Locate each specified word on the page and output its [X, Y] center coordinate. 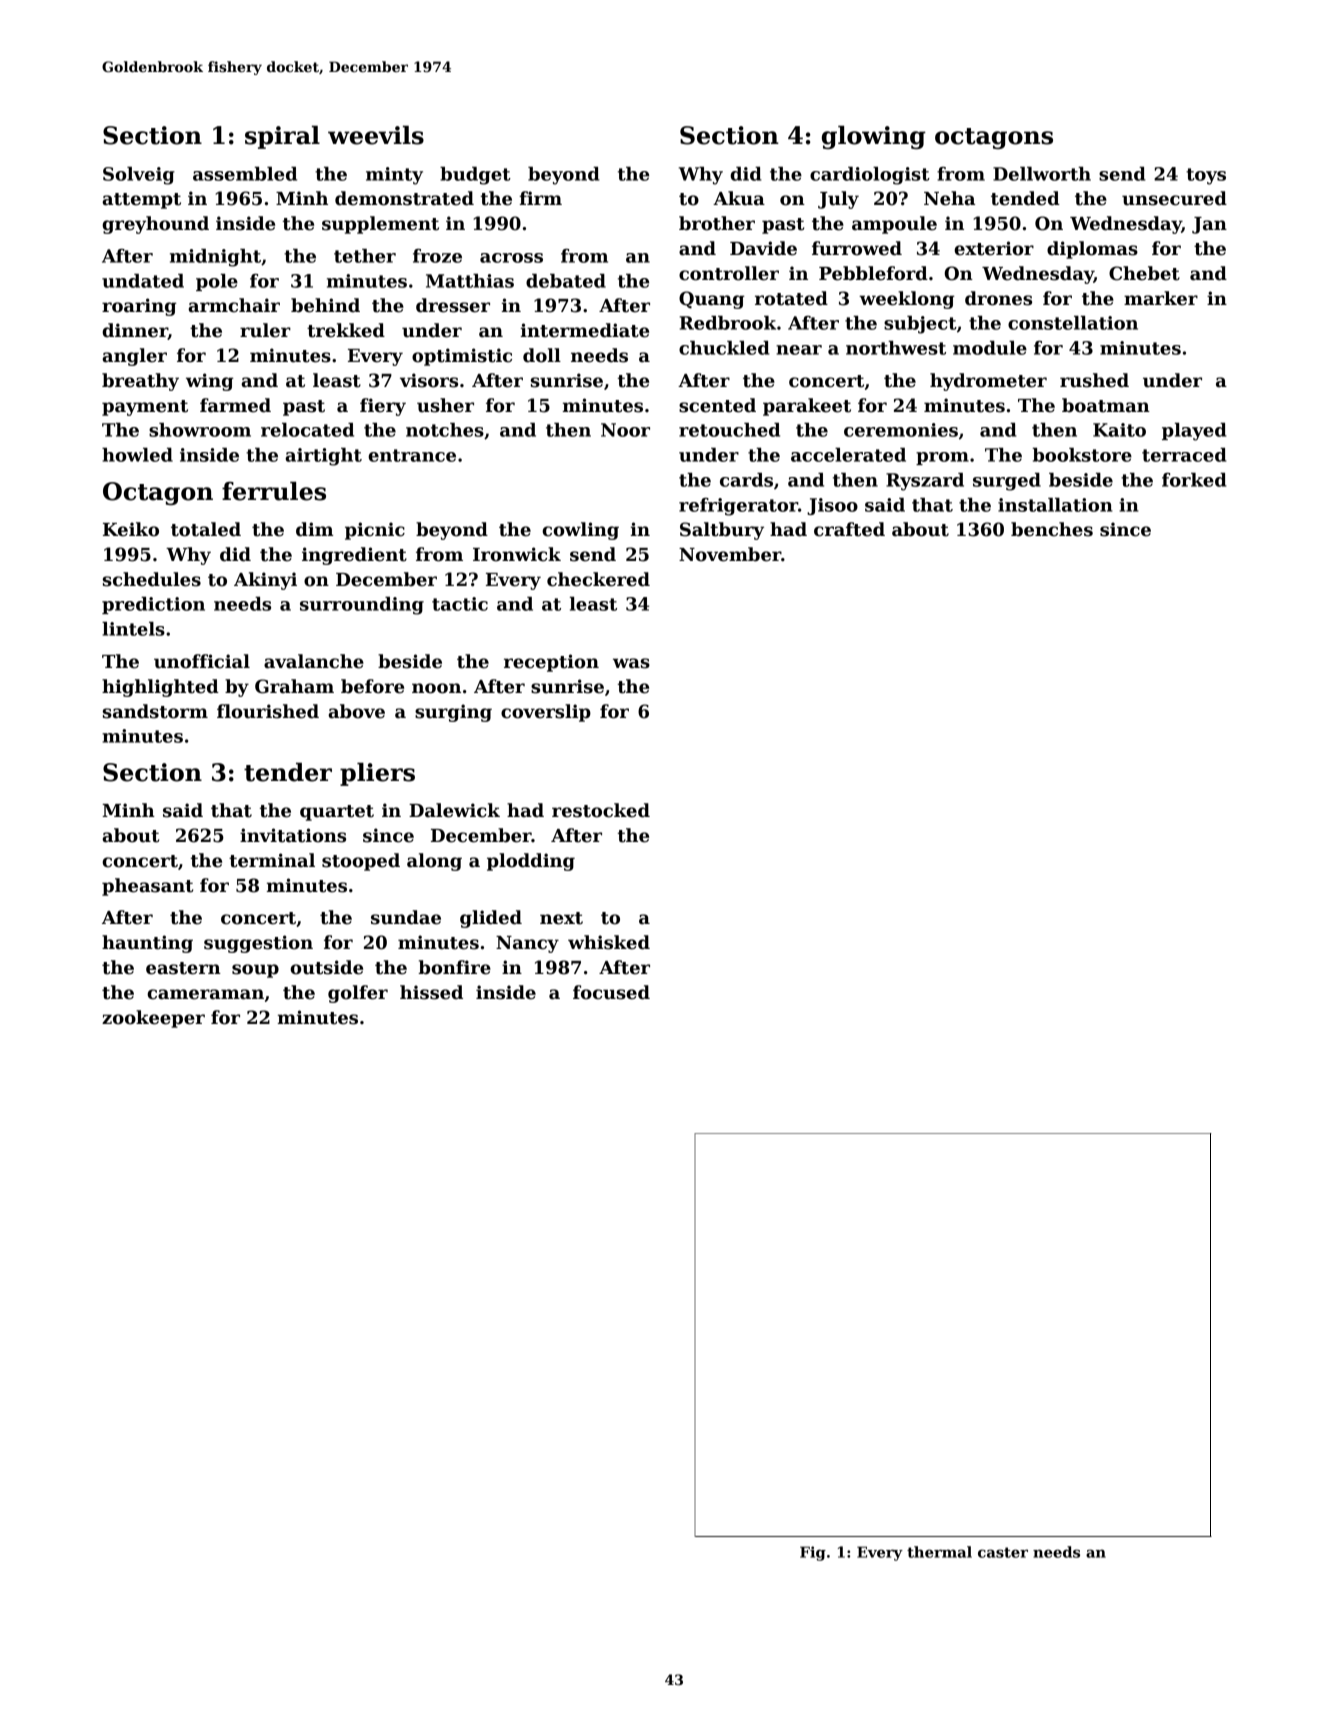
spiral [282, 137]
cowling [580, 531]
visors [429, 380]
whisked [609, 942]
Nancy [527, 944]
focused [611, 992]
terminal [272, 860]
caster [1003, 1552]
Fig [813, 1553]
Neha [949, 198]
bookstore [1082, 455]
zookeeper [153, 1019]
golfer [358, 994]
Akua [739, 198]
